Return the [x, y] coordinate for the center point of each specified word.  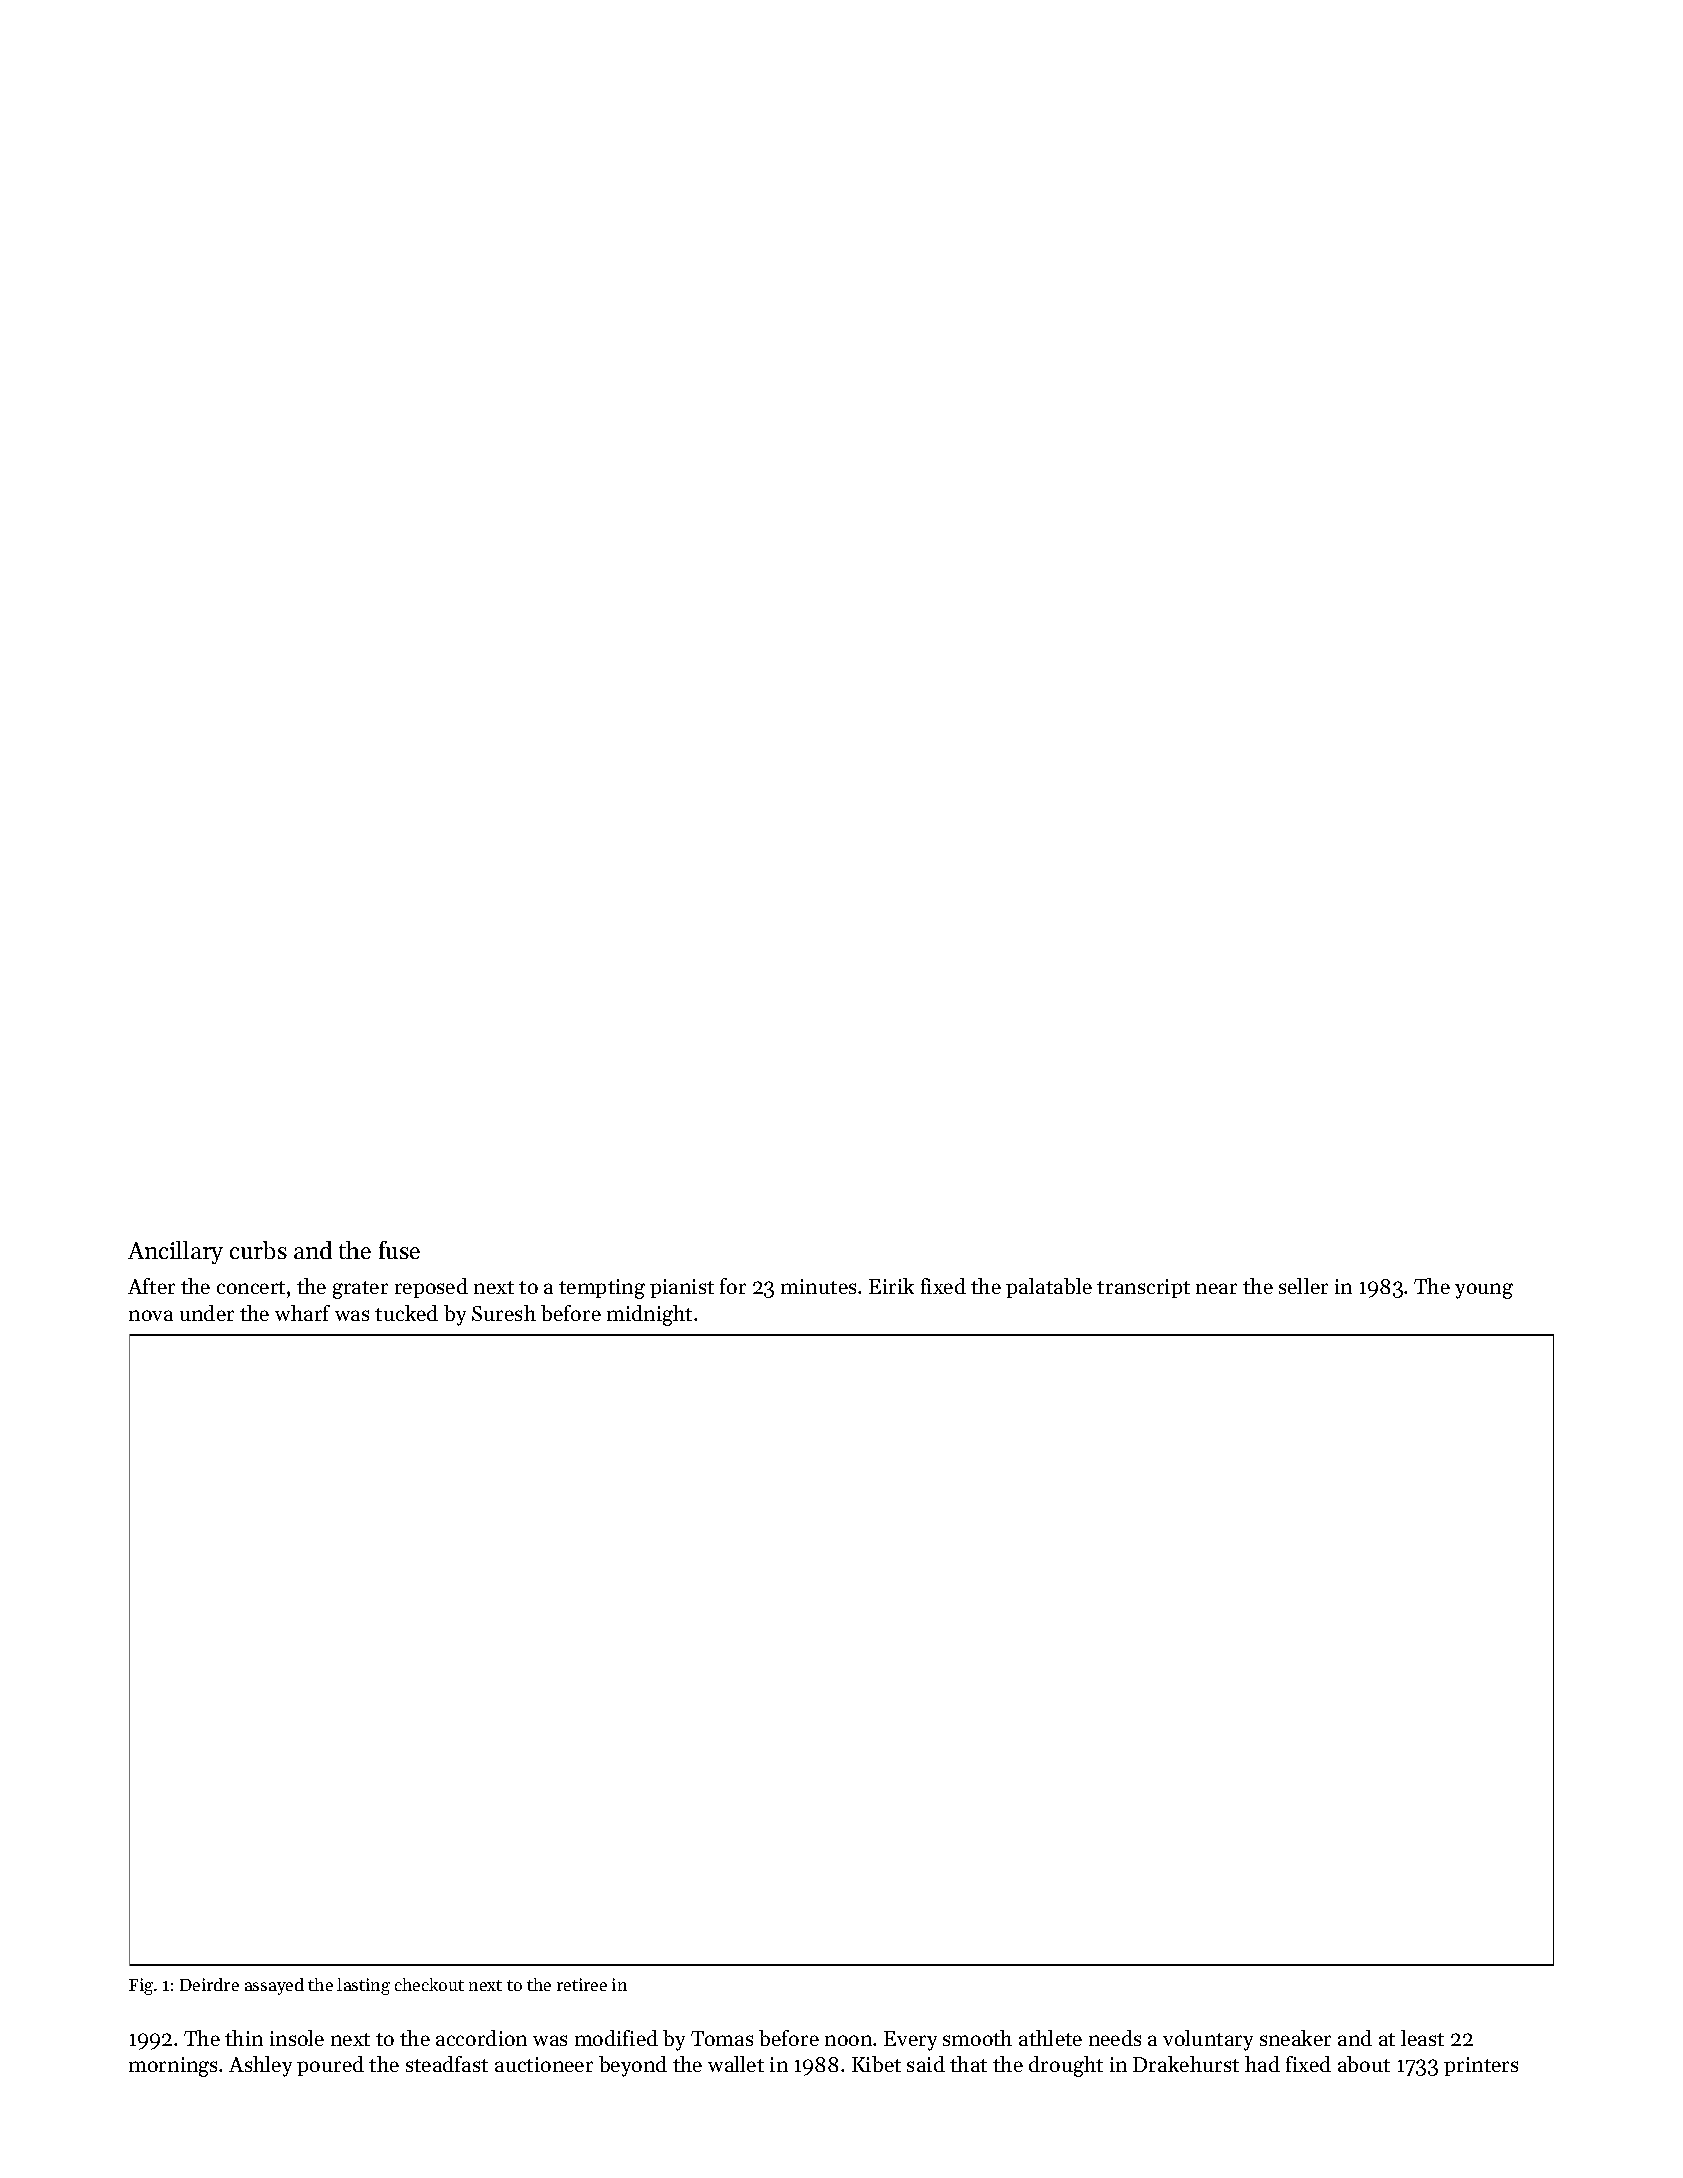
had [1262, 2064]
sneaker [1295, 2038]
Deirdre [209, 1984]
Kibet [876, 2064]
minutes [818, 1286]
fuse [399, 1250]
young [1484, 1291]
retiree [582, 1984]
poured [330, 2066]
